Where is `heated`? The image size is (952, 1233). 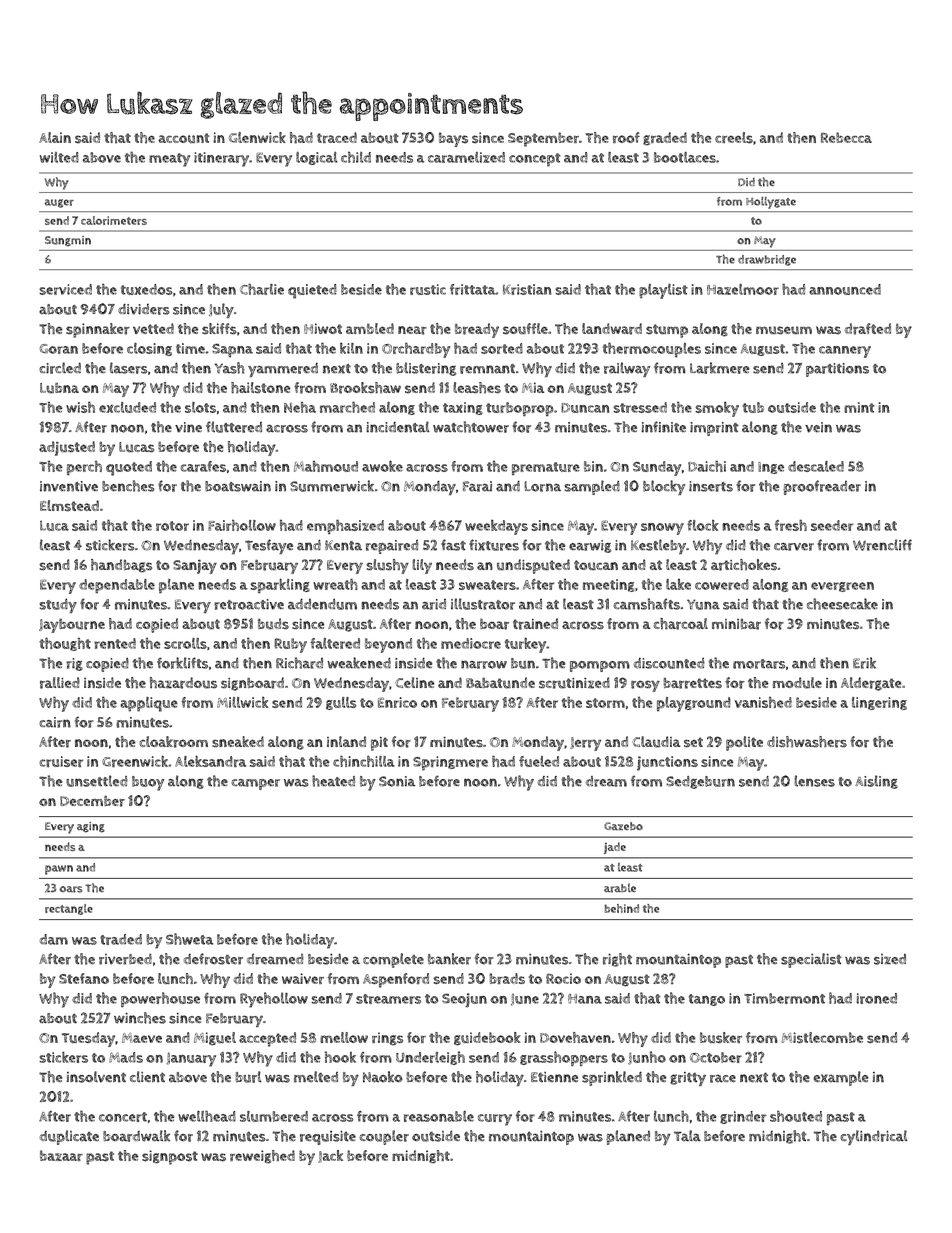
heated is located at coordinates (333, 781).
